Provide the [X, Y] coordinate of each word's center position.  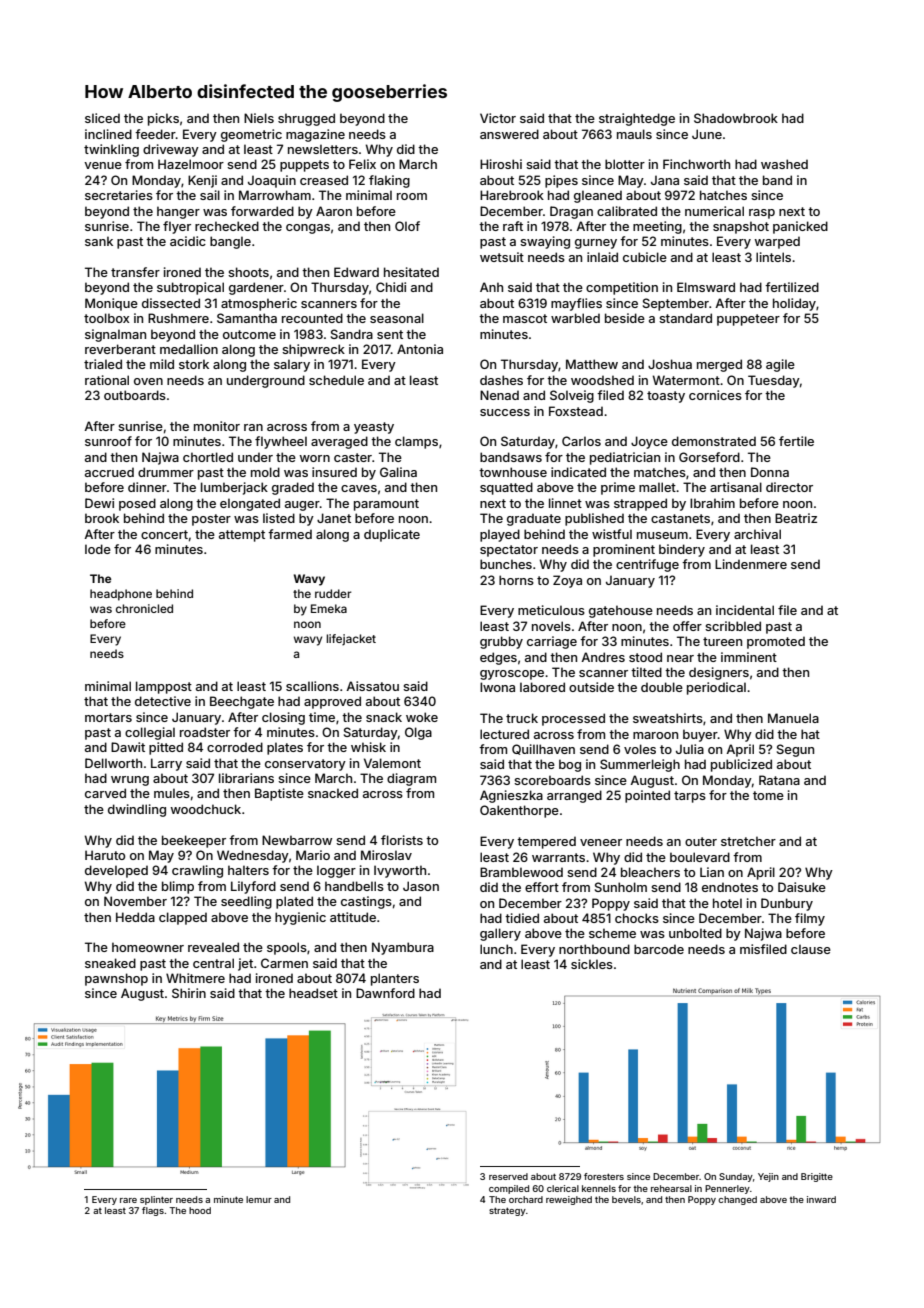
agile [780, 365]
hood [200, 1210]
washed [784, 164]
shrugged [306, 119]
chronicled [144, 608]
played [500, 535]
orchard [526, 1199]
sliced [102, 118]
